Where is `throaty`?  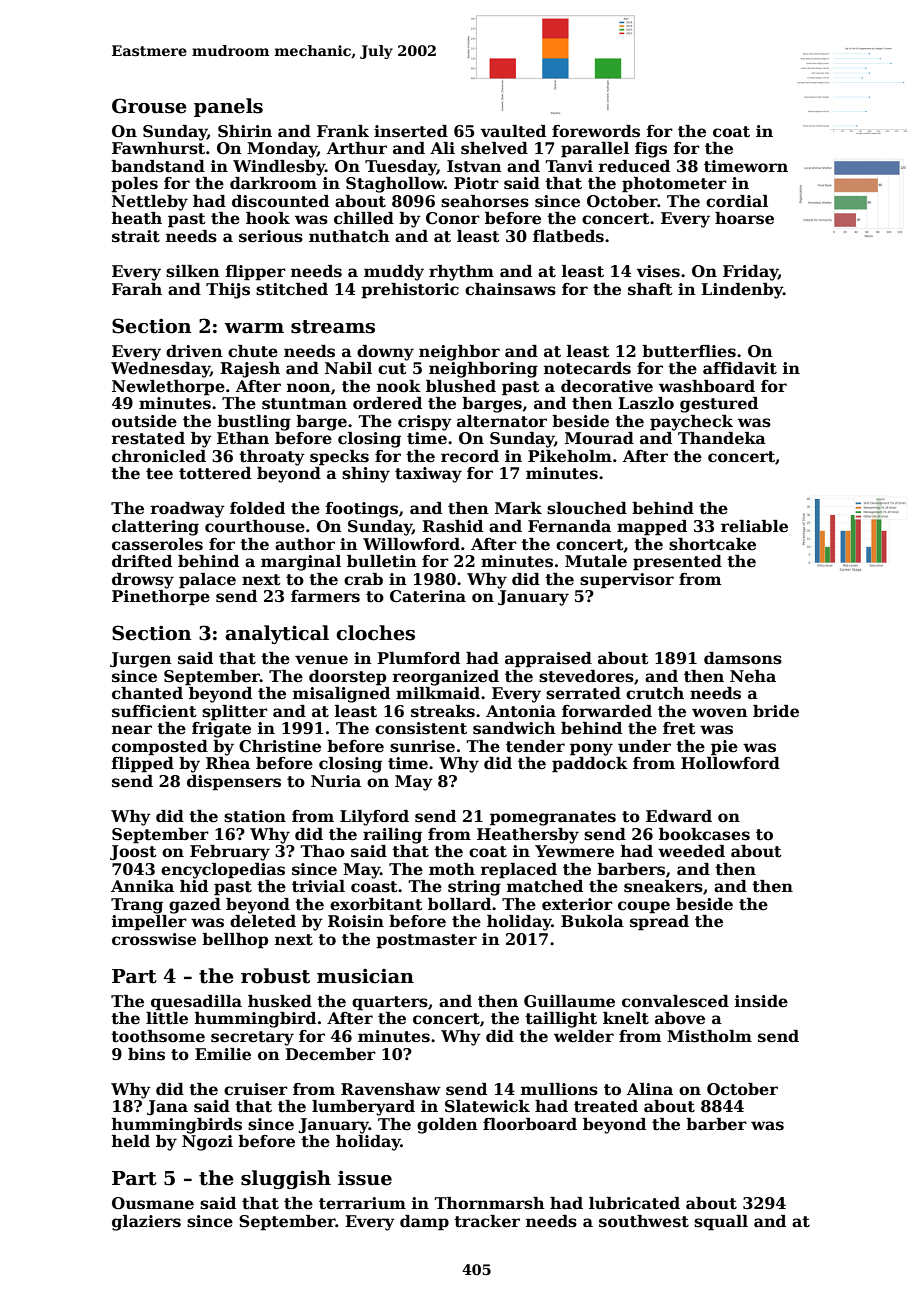
throaty is located at coordinates (272, 458).
